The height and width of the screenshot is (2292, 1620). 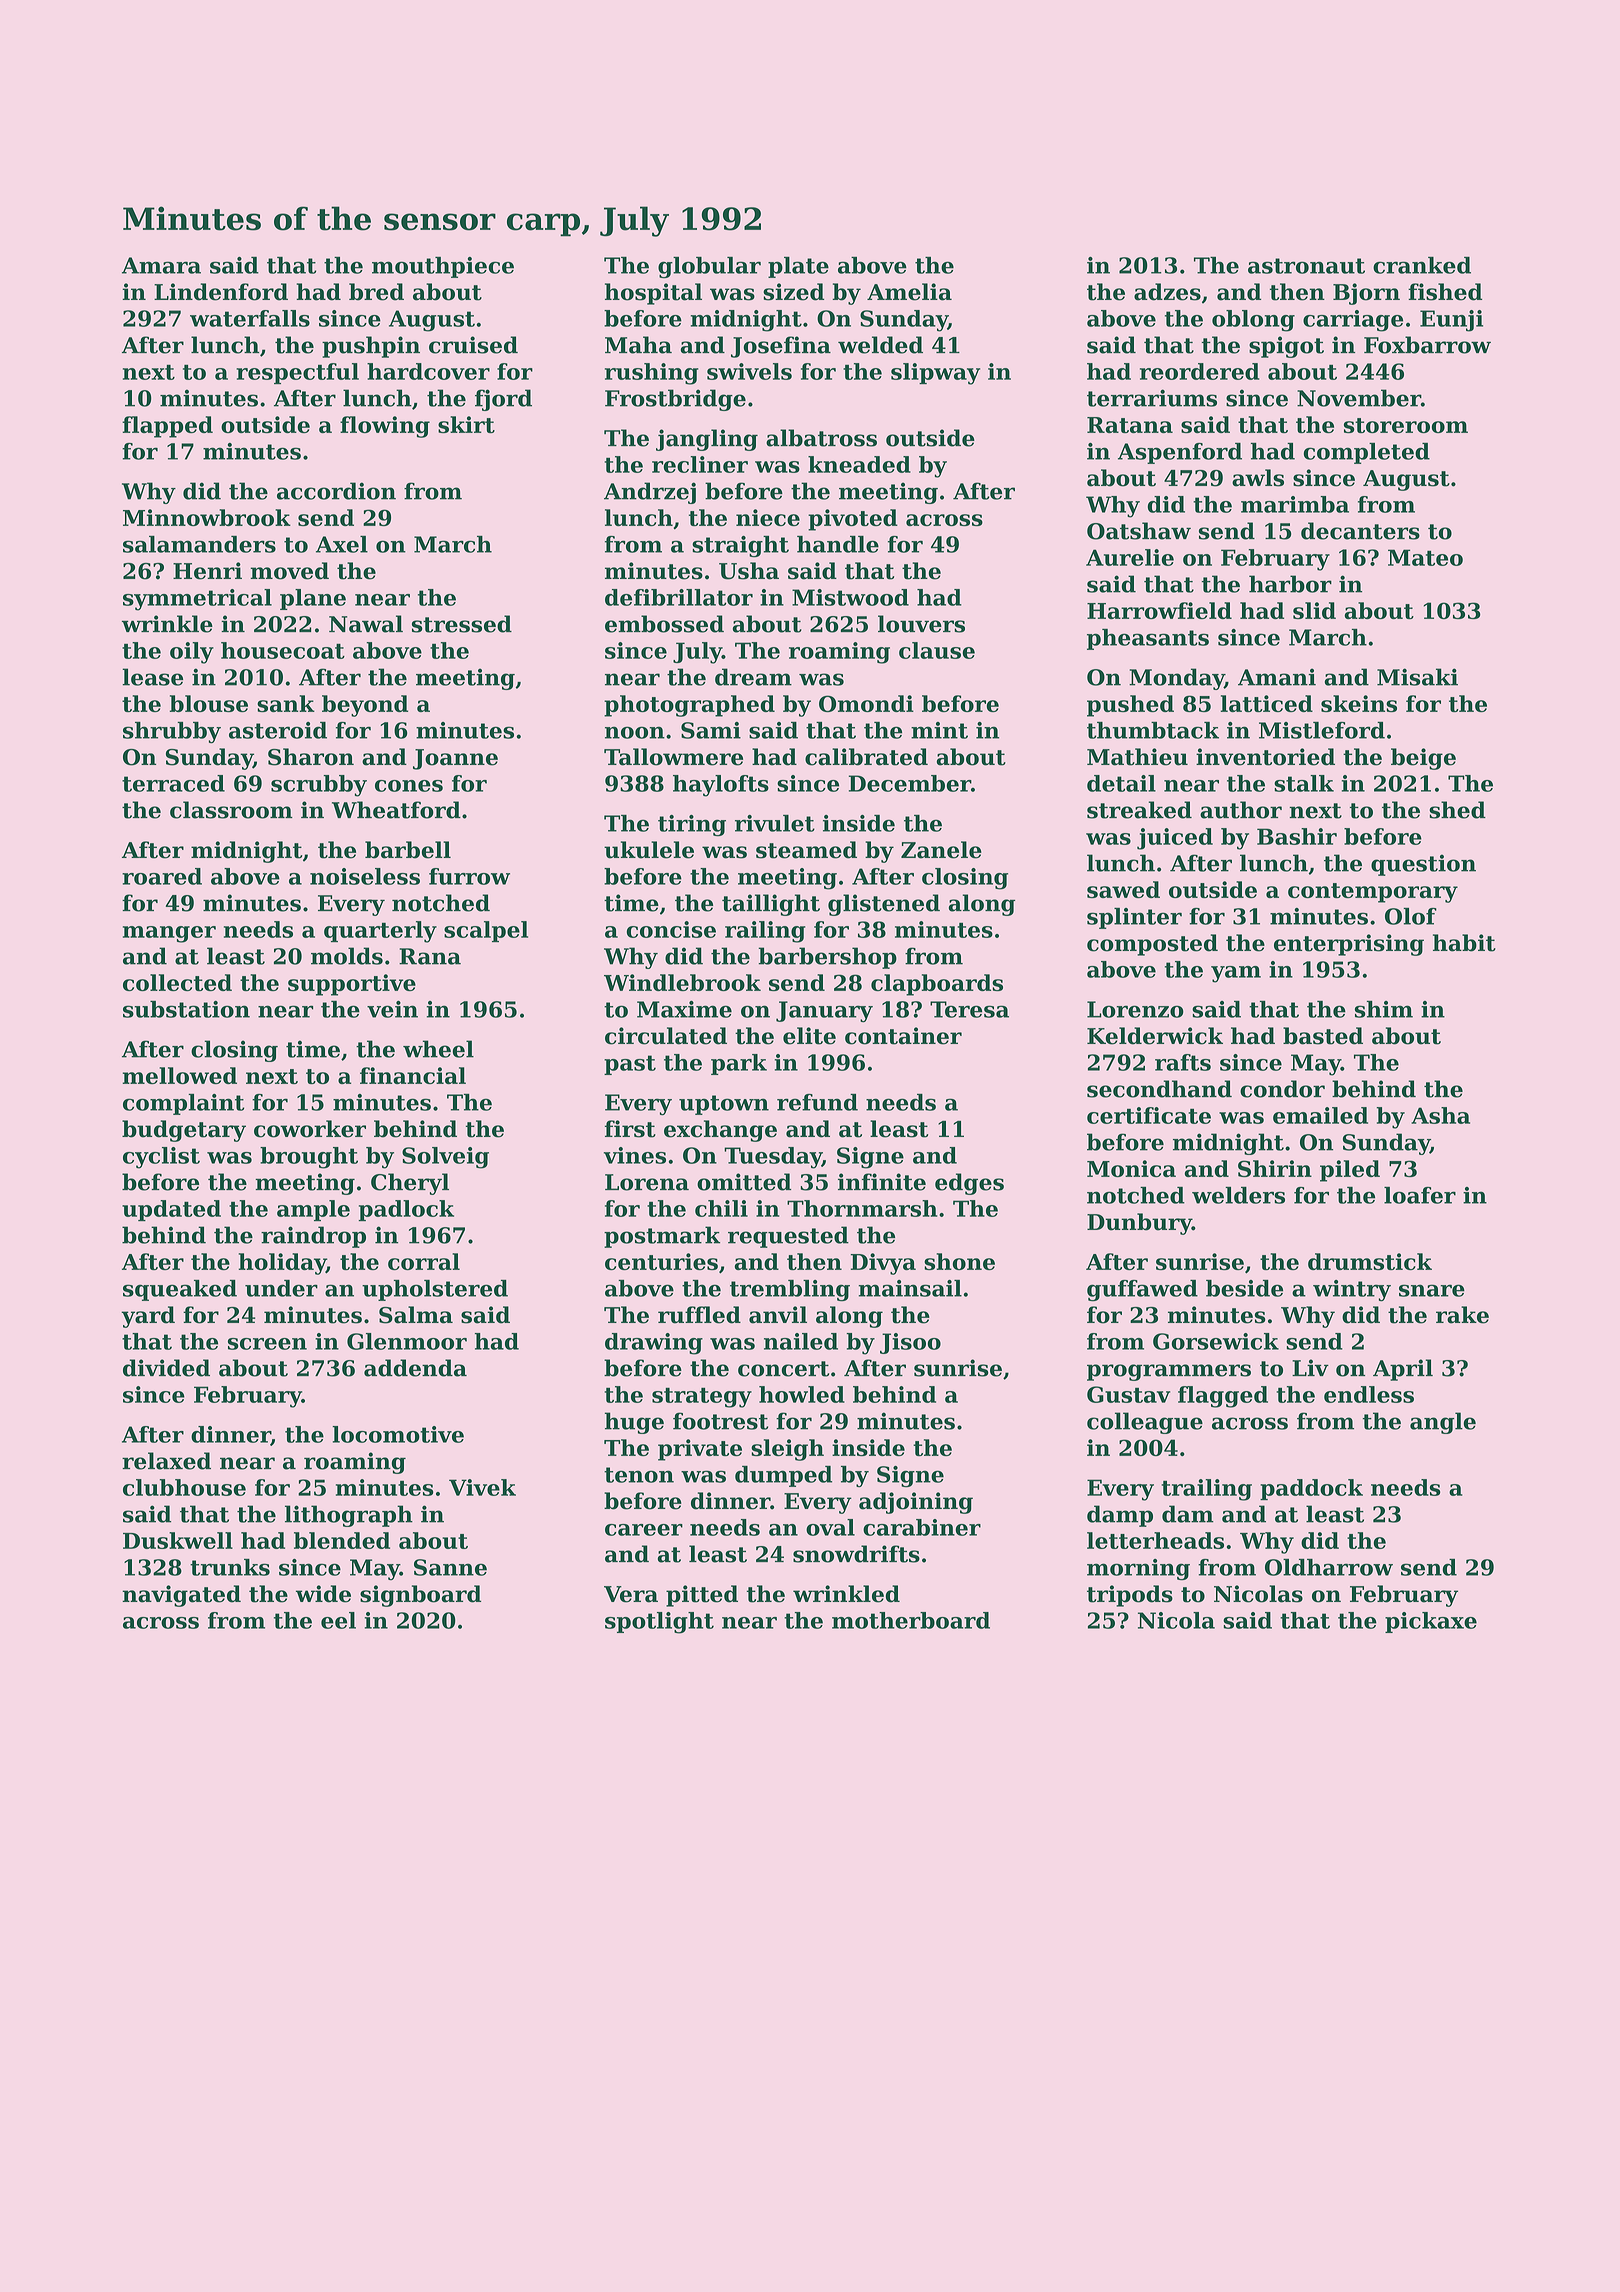 What do you see at coordinates (1306, 266) in the screenshot?
I see `astronaut` at bounding box center [1306, 266].
